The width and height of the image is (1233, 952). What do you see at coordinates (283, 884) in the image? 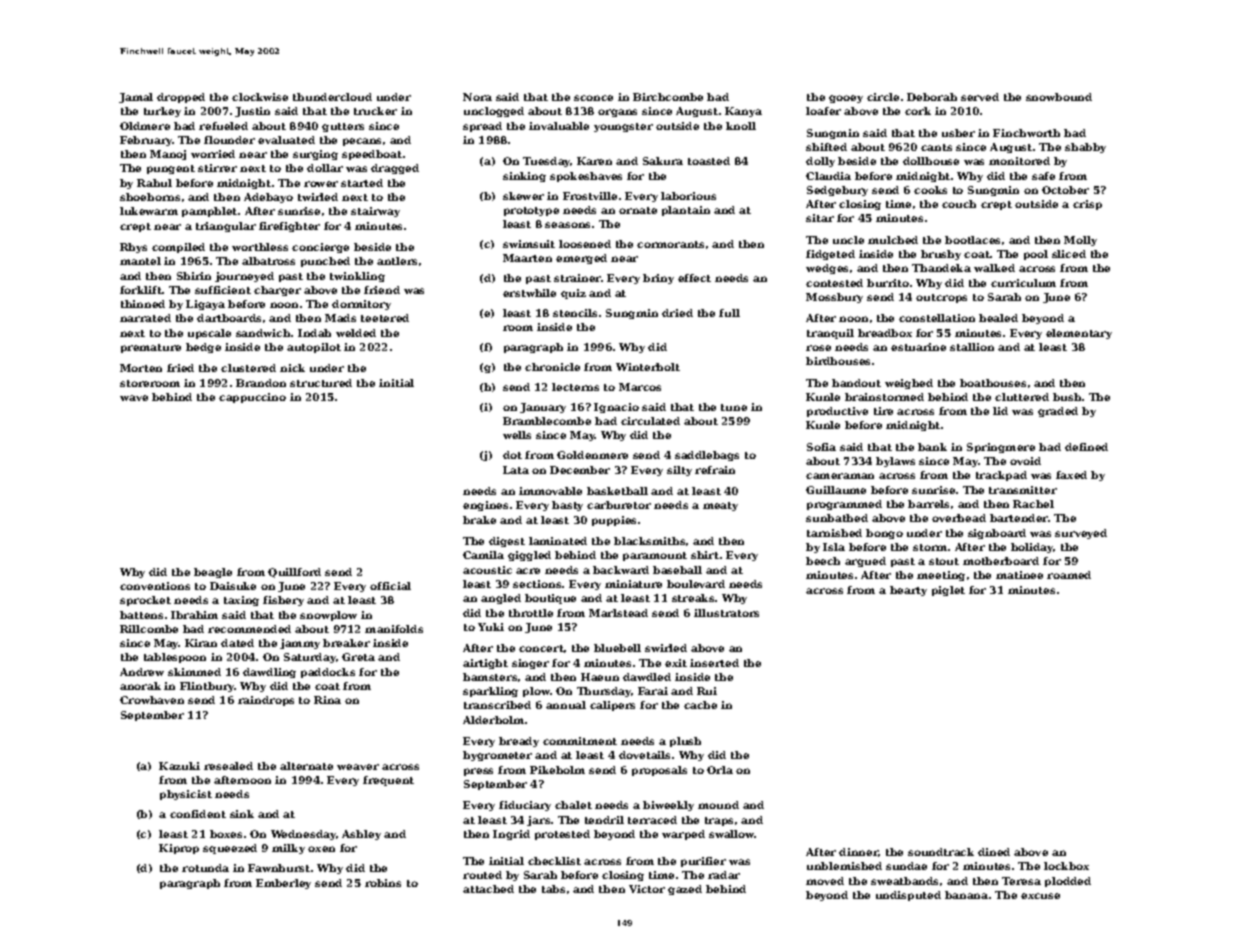
I see `Emberley` at bounding box center [283, 884].
